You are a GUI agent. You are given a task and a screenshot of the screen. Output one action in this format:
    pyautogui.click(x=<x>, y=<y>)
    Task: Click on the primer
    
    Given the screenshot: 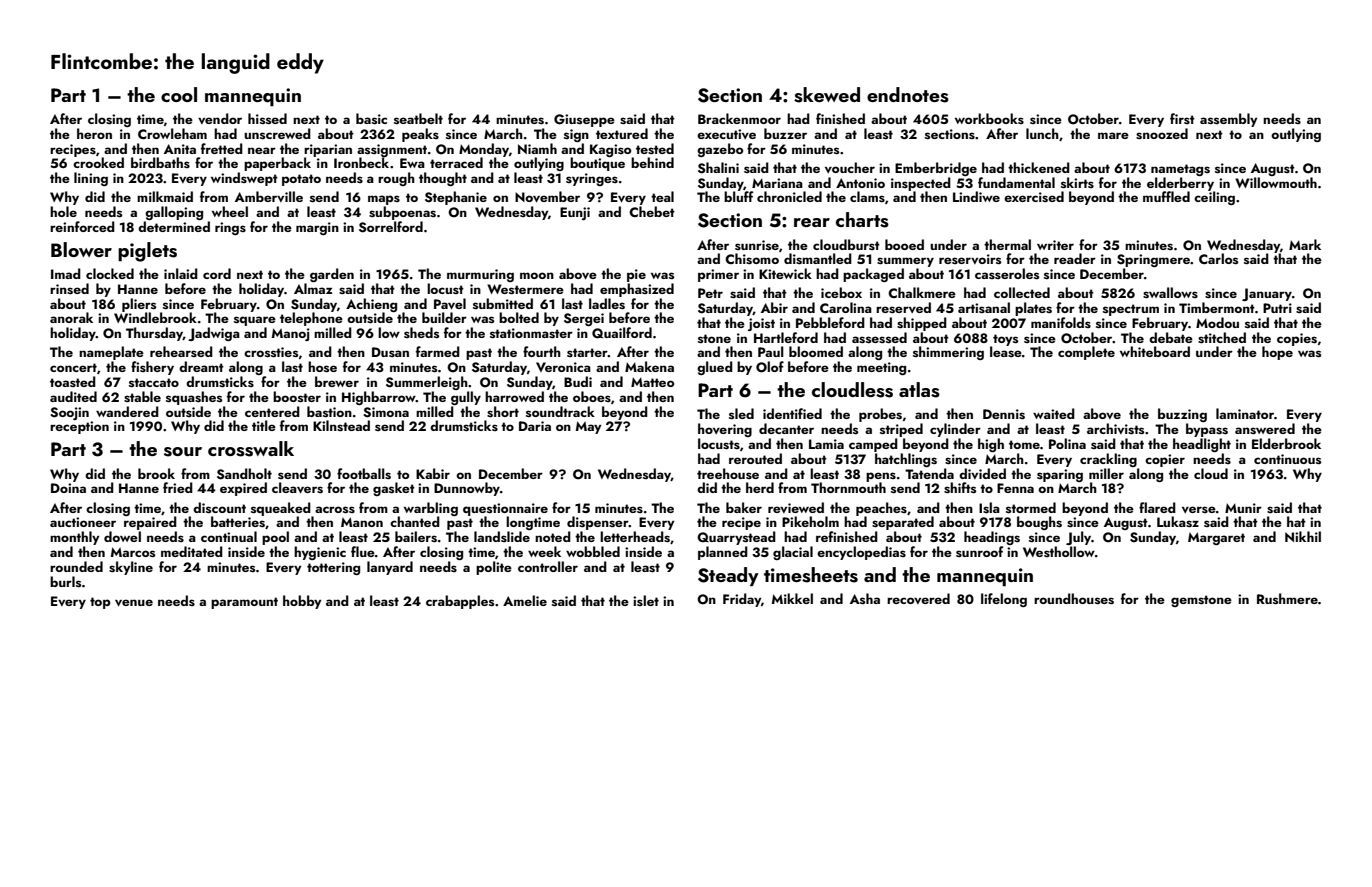 What is the action you would take?
    pyautogui.click(x=718, y=275)
